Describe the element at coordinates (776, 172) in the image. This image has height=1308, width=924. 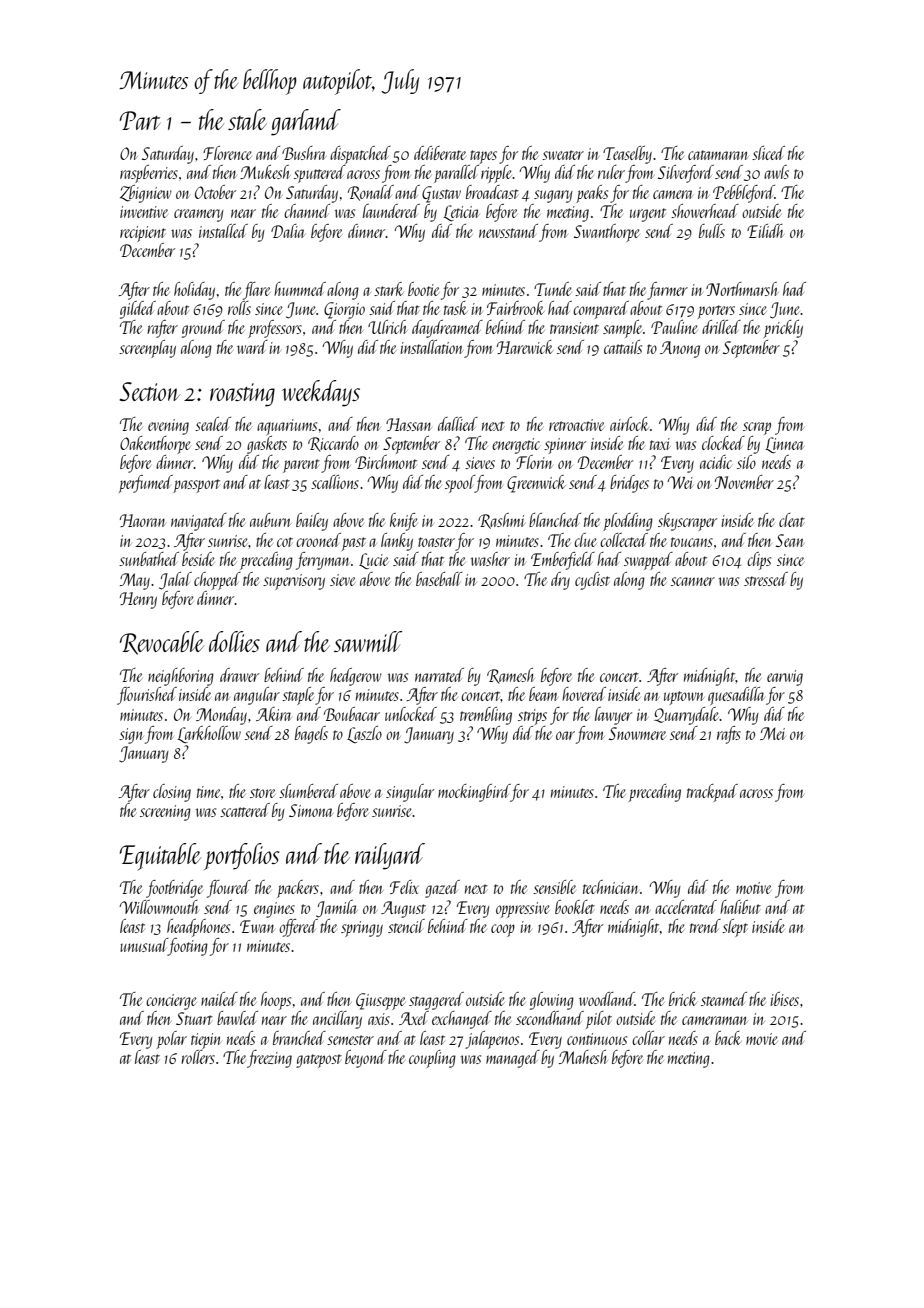
I see `awls` at that location.
